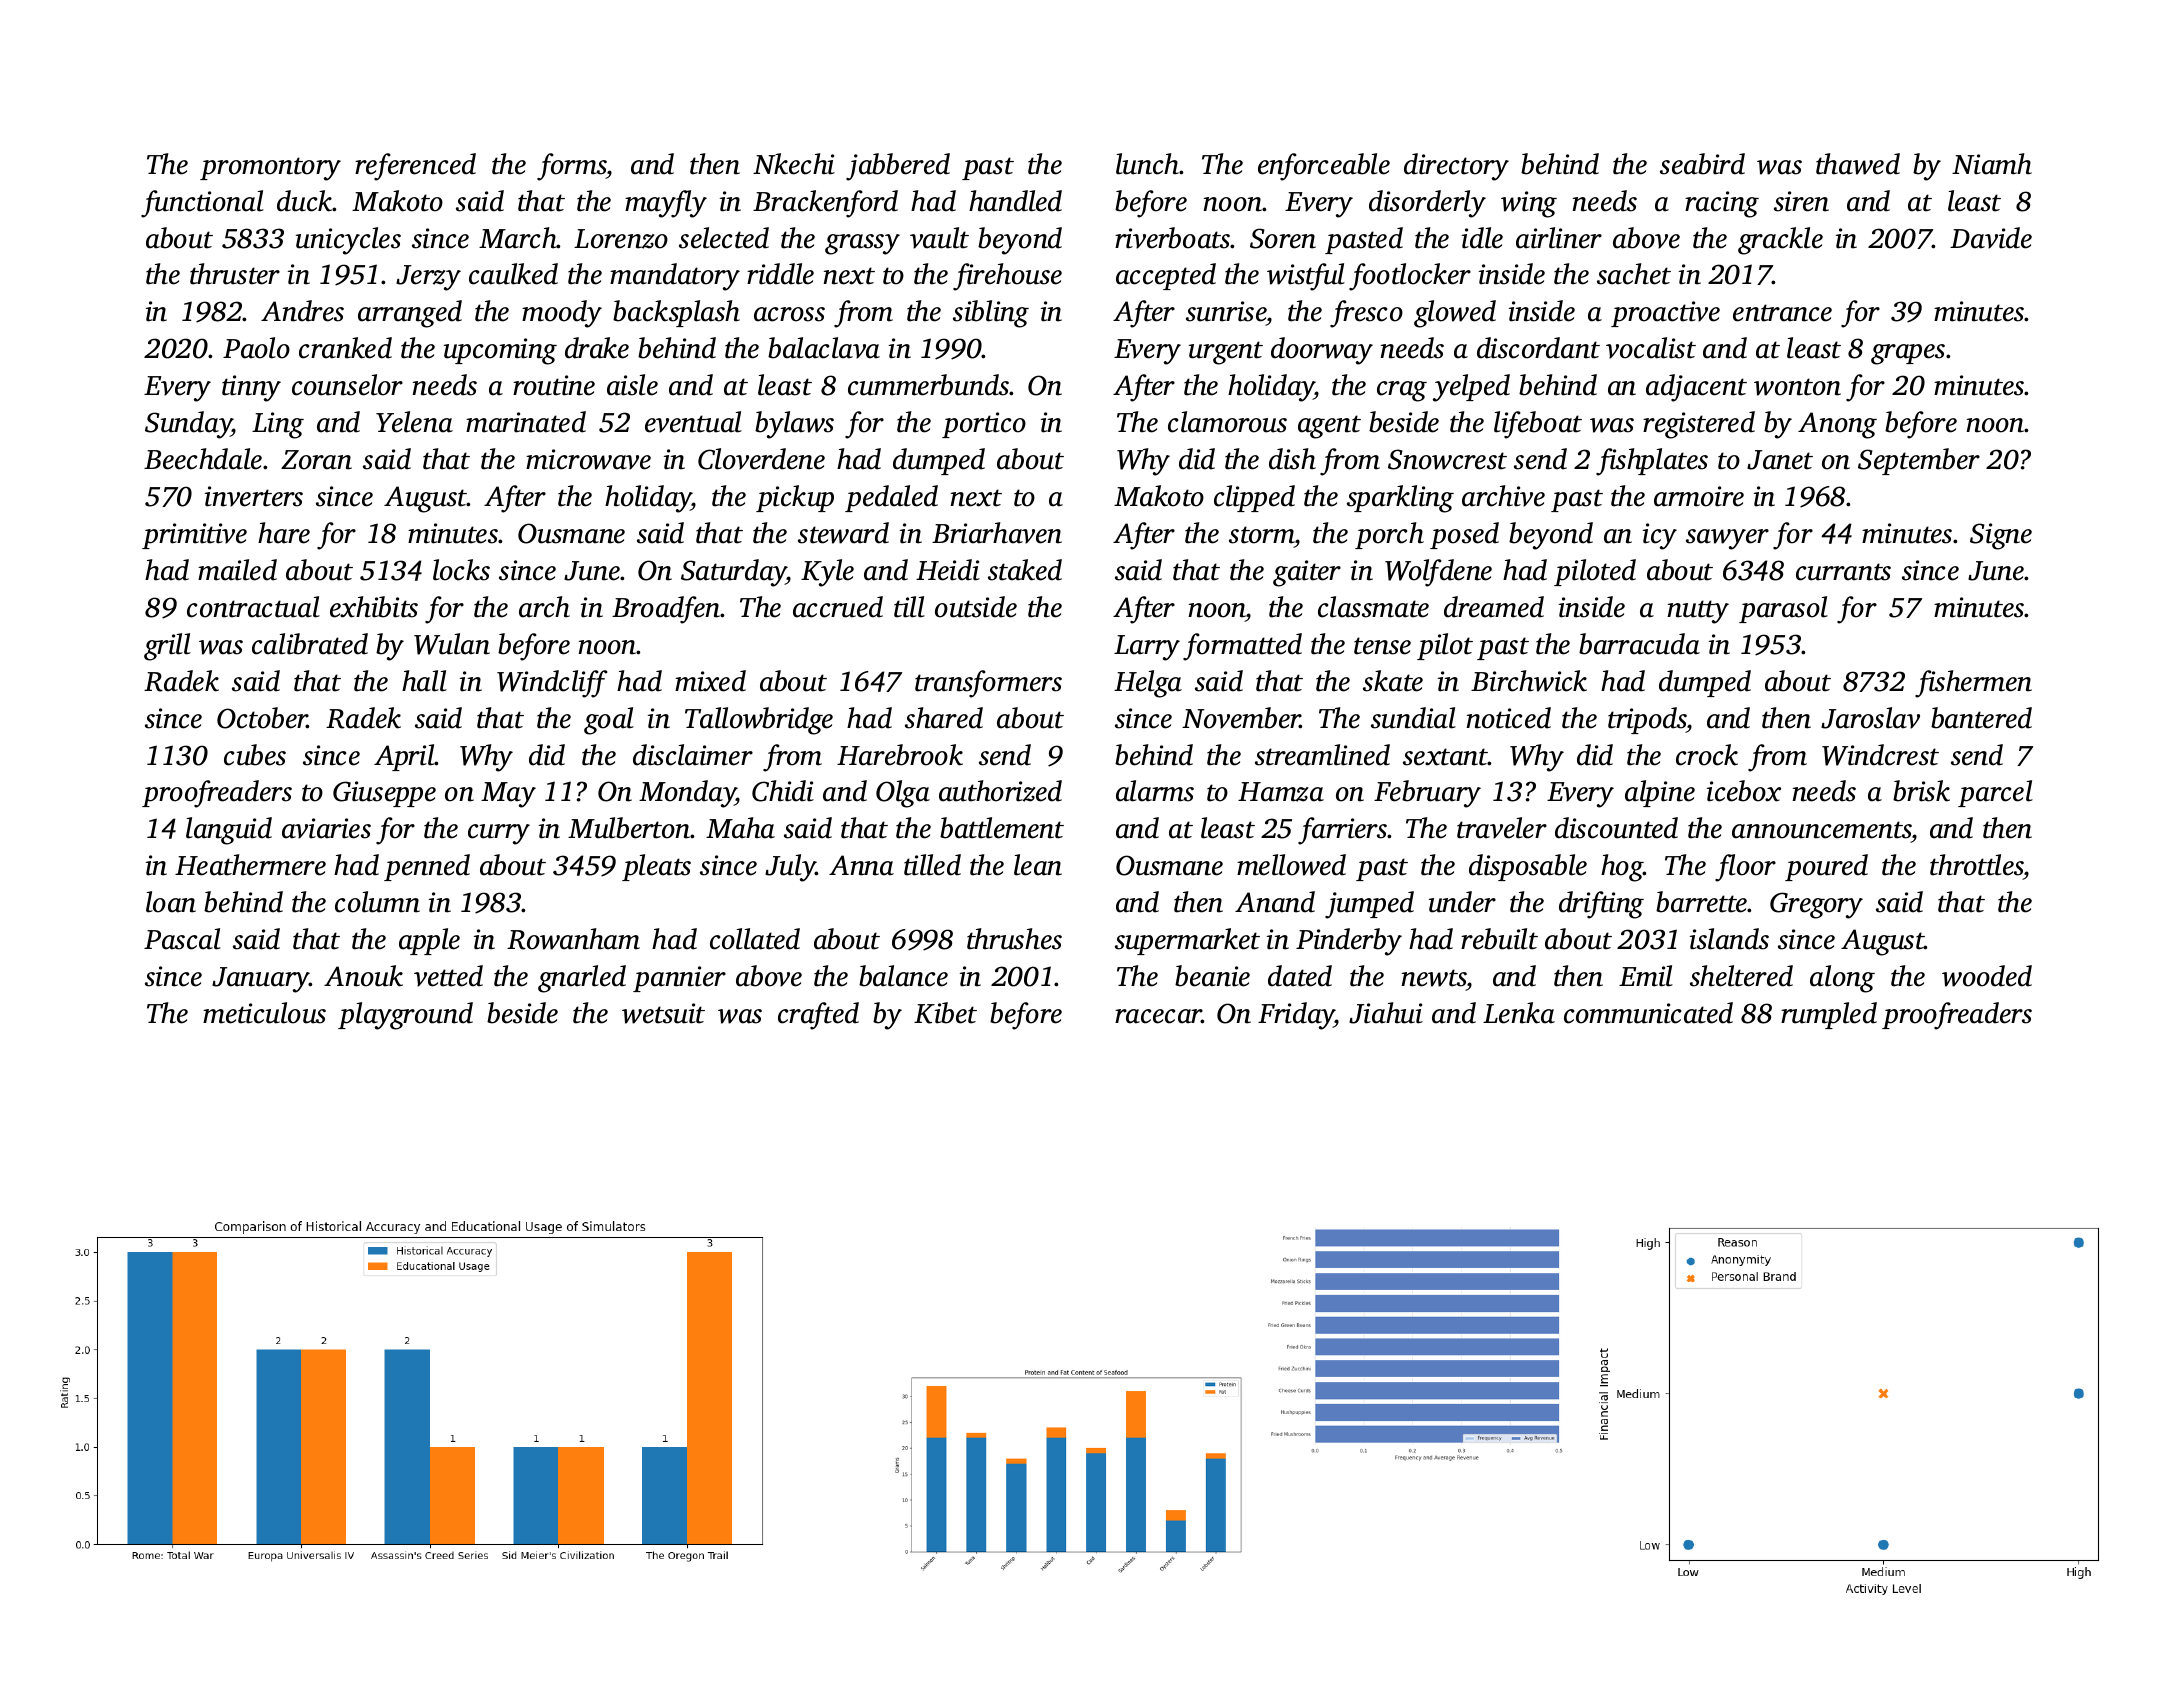 The width and height of the page is (2178, 1683). Describe the element at coordinates (1155, 791) in the page. I see `alarms` at that location.
